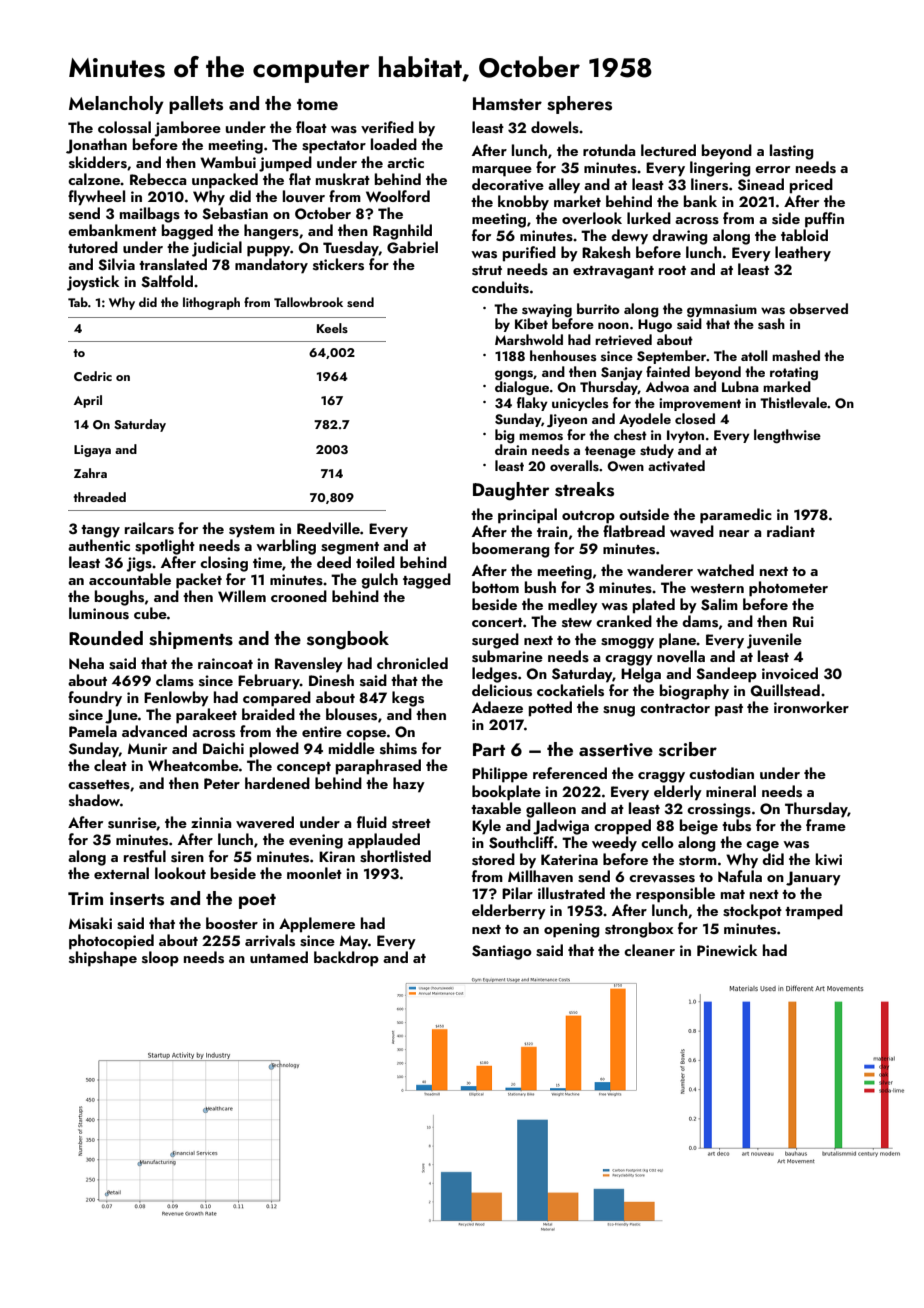  Describe the element at coordinates (736, 825) in the page. I see `tubs` at that location.
